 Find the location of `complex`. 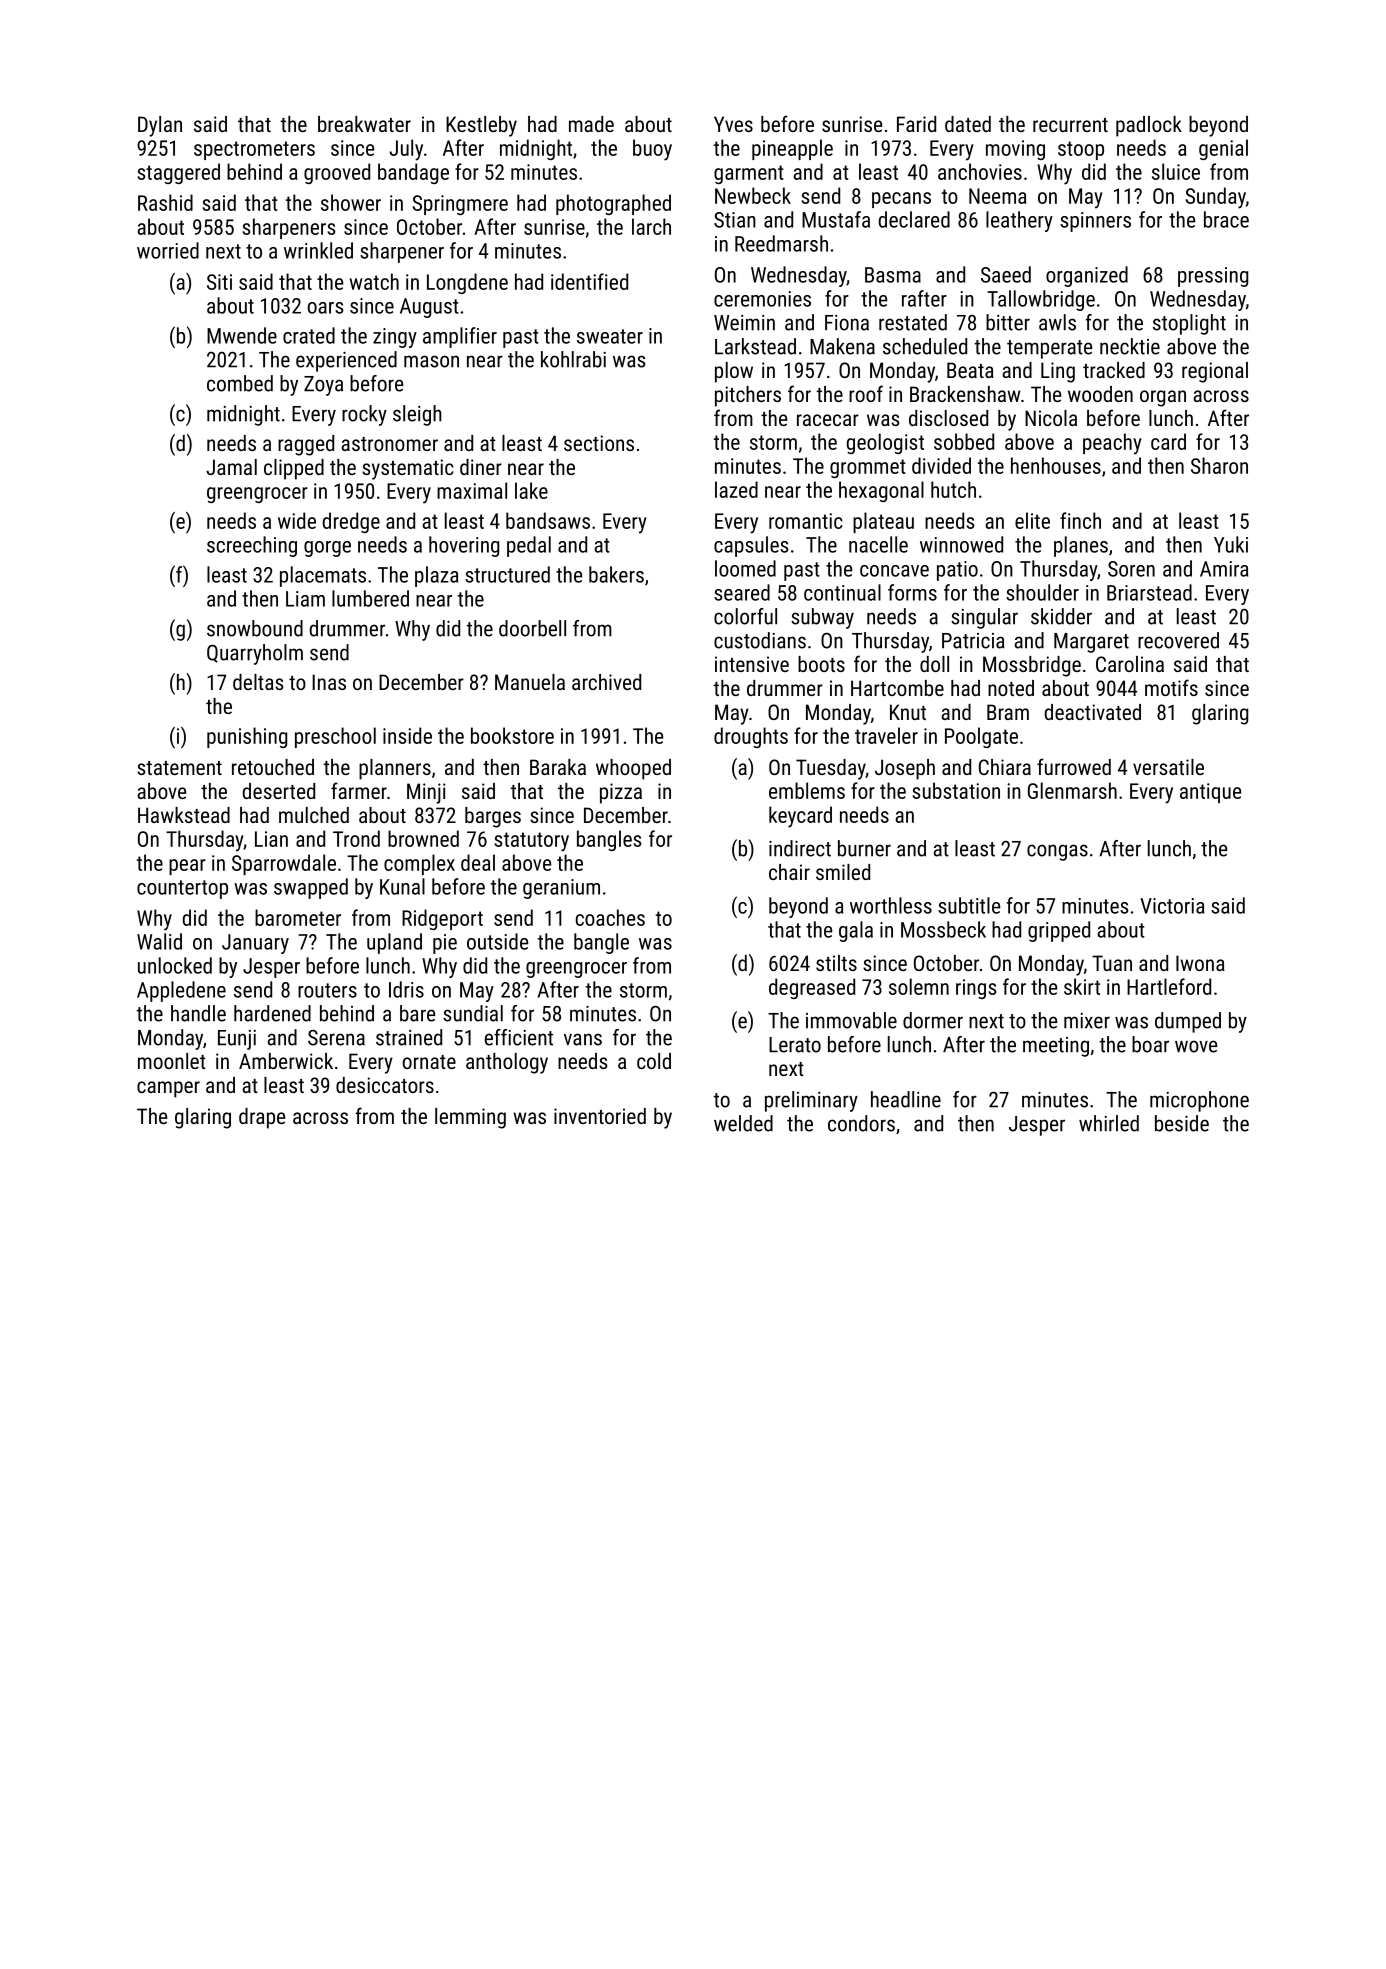

complex is located at coordinates (419, 864).
